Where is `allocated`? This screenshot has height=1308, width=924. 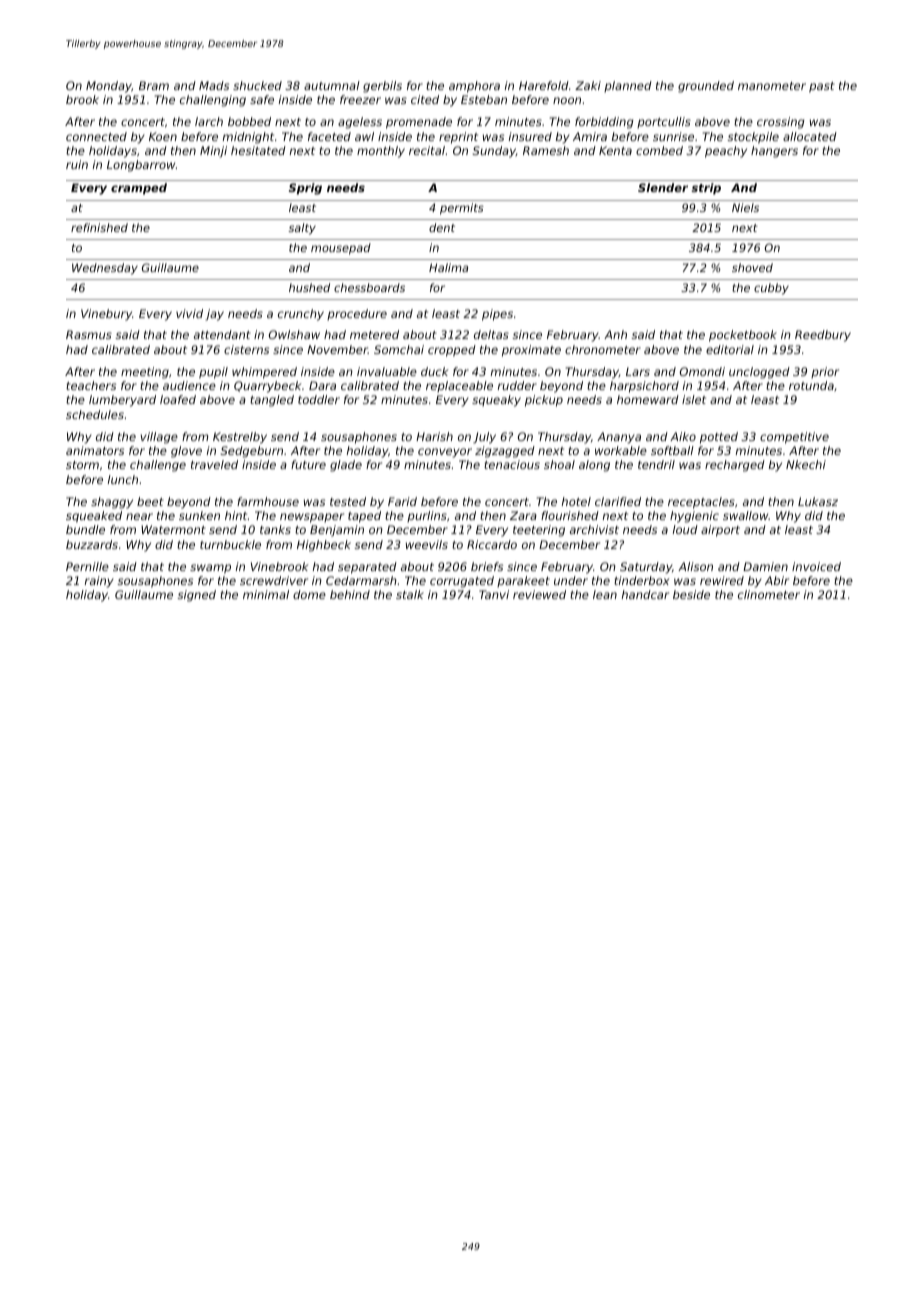
allocated is located at coordinates (810, 136).
